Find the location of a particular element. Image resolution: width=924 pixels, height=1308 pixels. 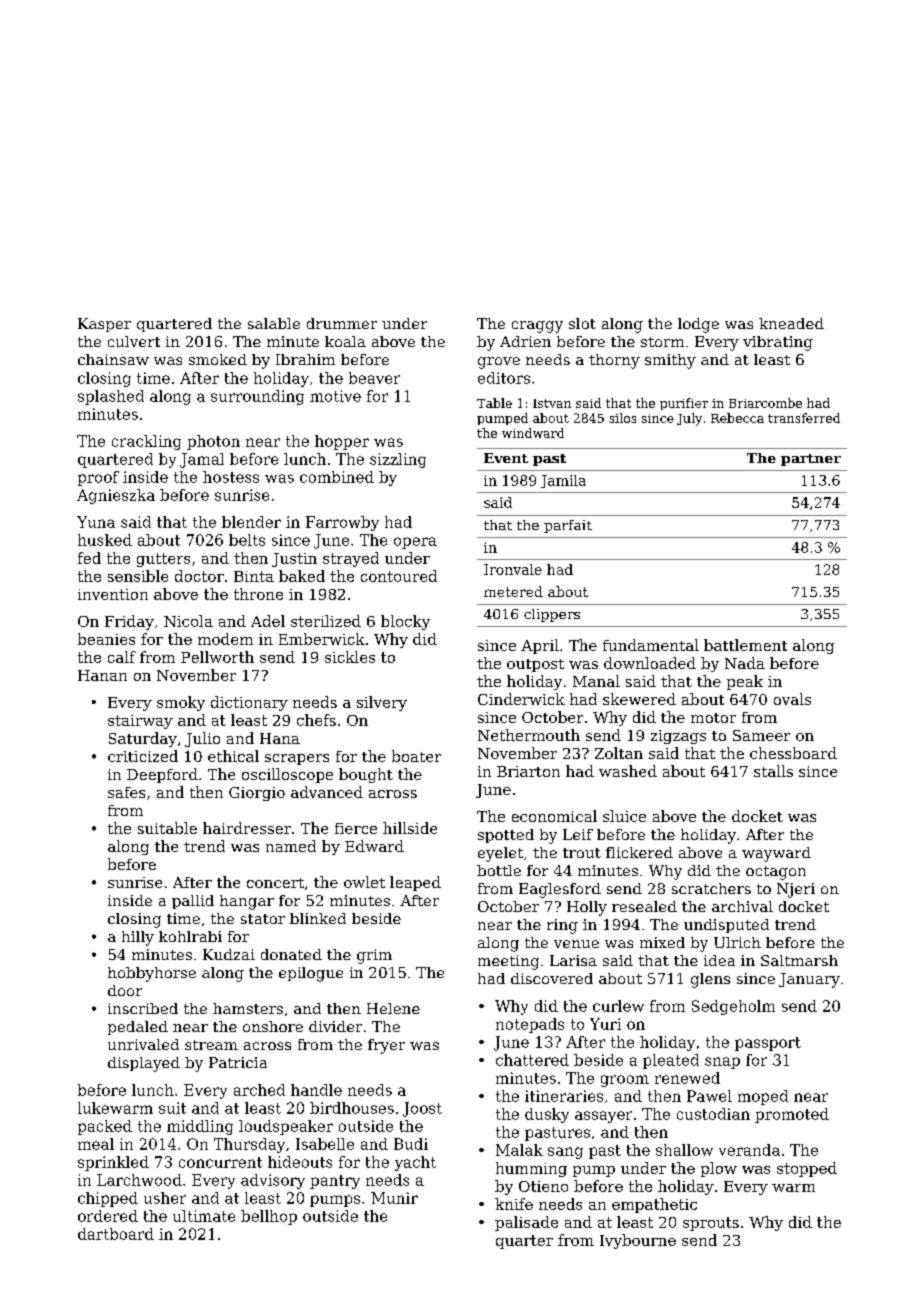

Nada is located at coordinates (745, 663).
